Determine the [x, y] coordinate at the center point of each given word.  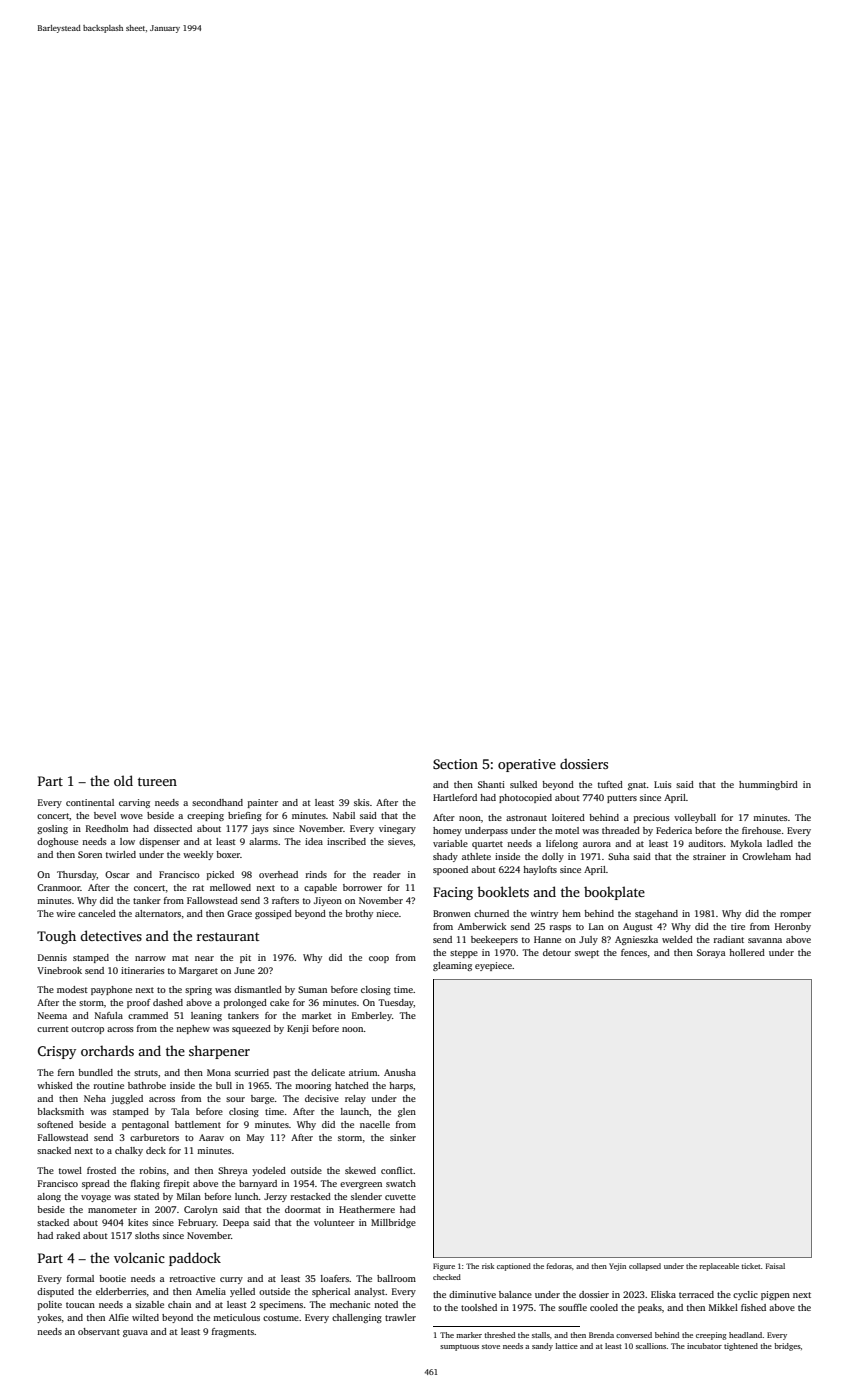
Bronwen [452, 913]
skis [362, 802]
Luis [663, 784]
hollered [747, 952]
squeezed [251, 1029]
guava [135, 1333]
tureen [157, 781]
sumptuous [459, 1347]
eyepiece [493, 966]
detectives [111, 935]
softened [55, 1124]
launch [355, 1111]
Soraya [711, 953]
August [638, 927]
